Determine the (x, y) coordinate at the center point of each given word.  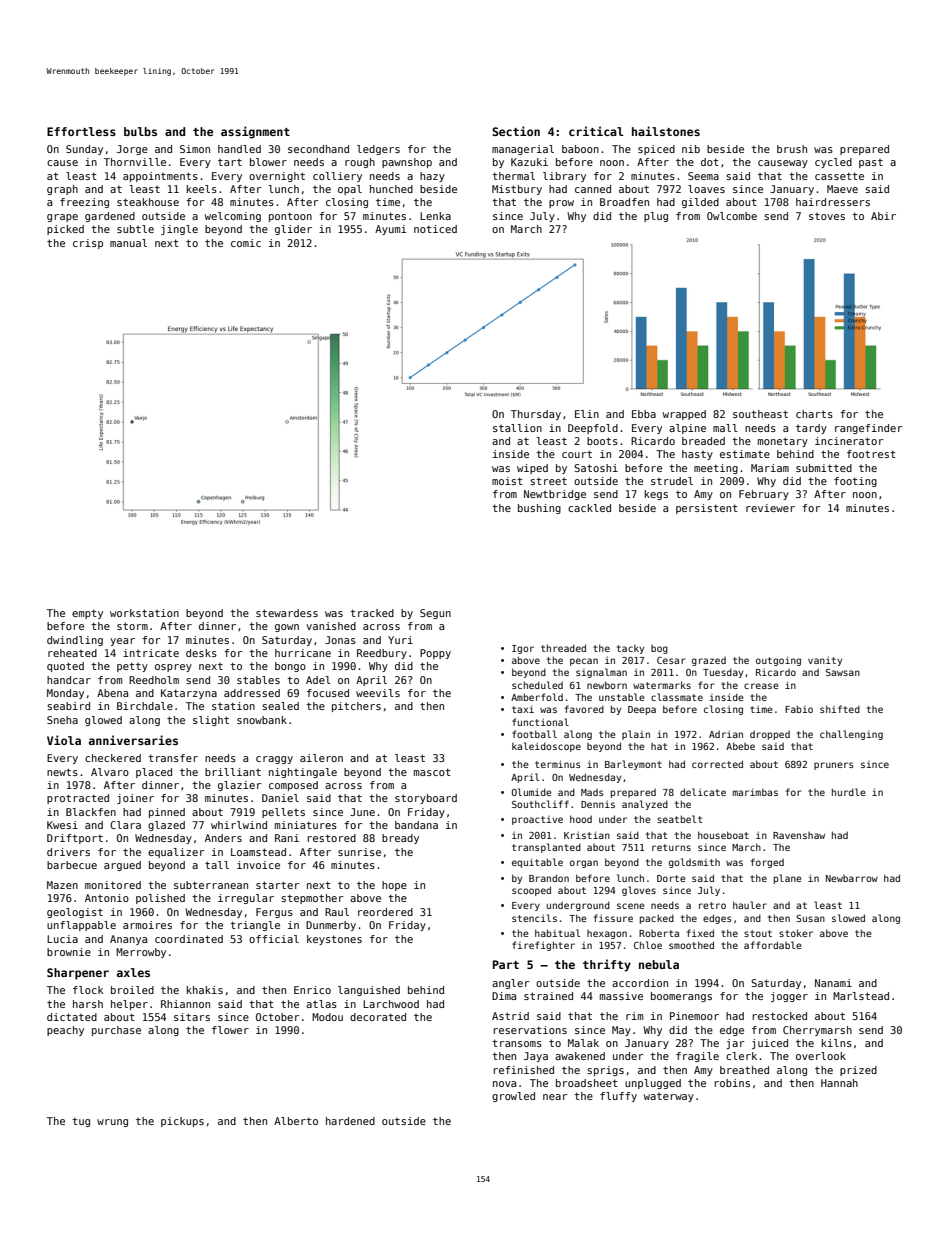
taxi (523, 709)
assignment (255, 132)
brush (792, 149)
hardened (350, 1121)
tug (81, 1122)
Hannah (839, 1083)
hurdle (849, 792)
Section (516, 131)
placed (154, 773)
